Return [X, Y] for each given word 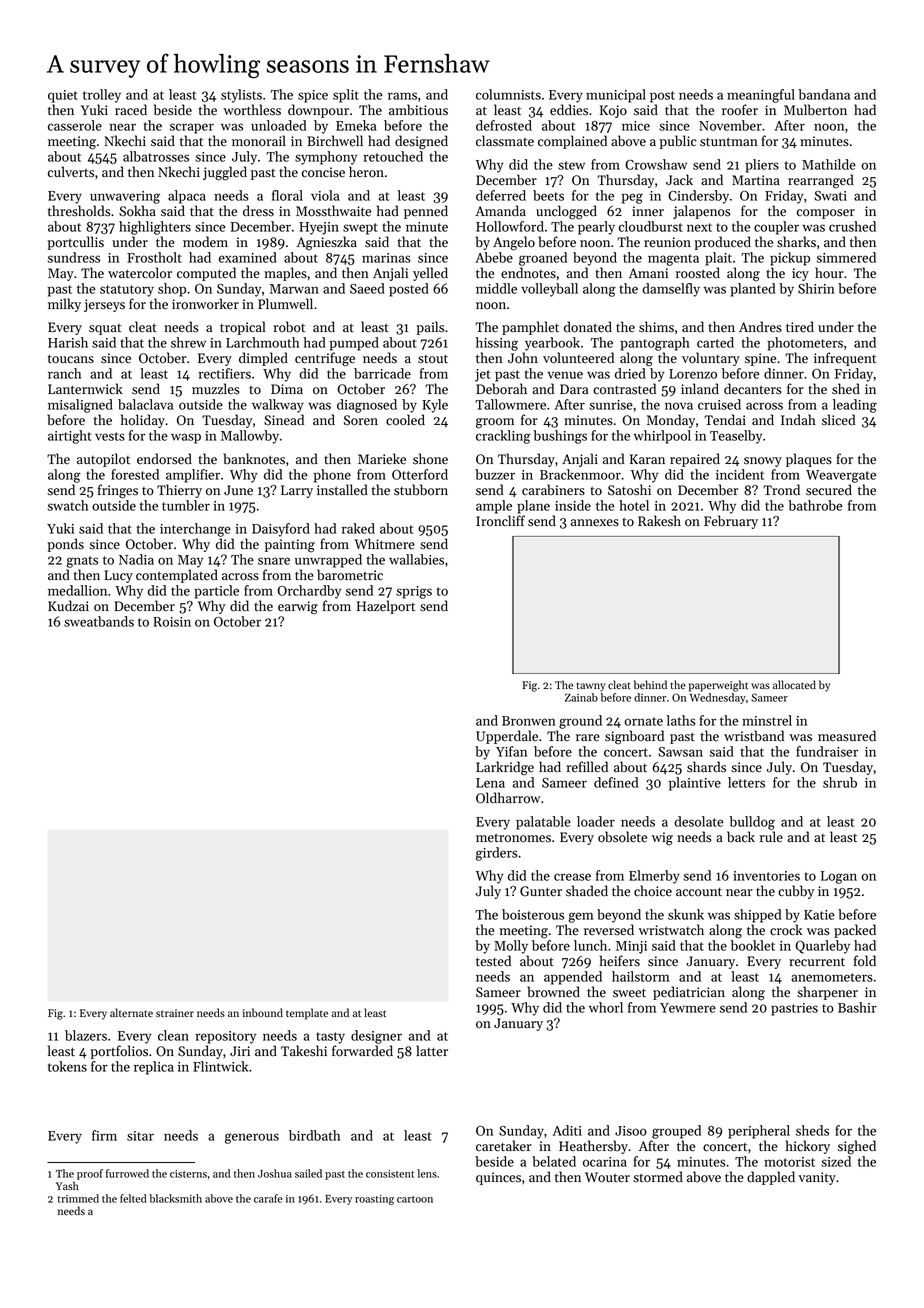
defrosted [504, 125]
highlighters [155, 228]
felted [133, 1198]
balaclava [145, 404]
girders [497, 854]
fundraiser [827, 751]
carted [715, 342]
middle [496, 288]
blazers [86, 1035]
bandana [824, 94]
